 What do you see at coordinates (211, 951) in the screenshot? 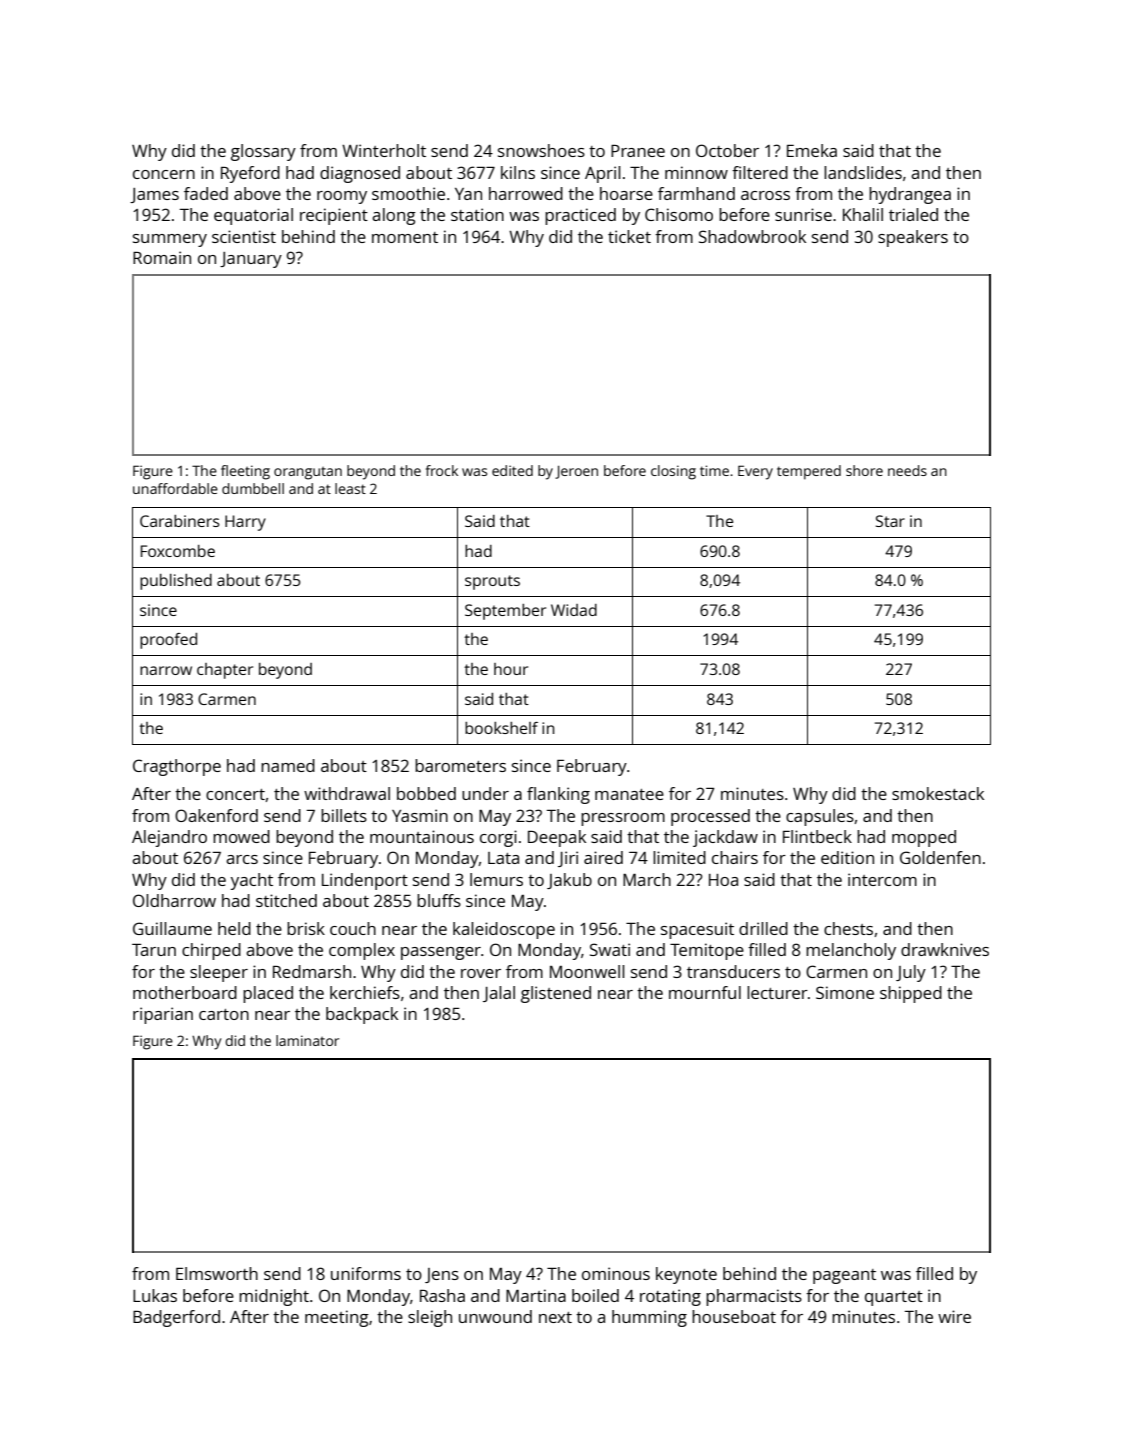
I see `chirped` at bounding box center [211, 951].
